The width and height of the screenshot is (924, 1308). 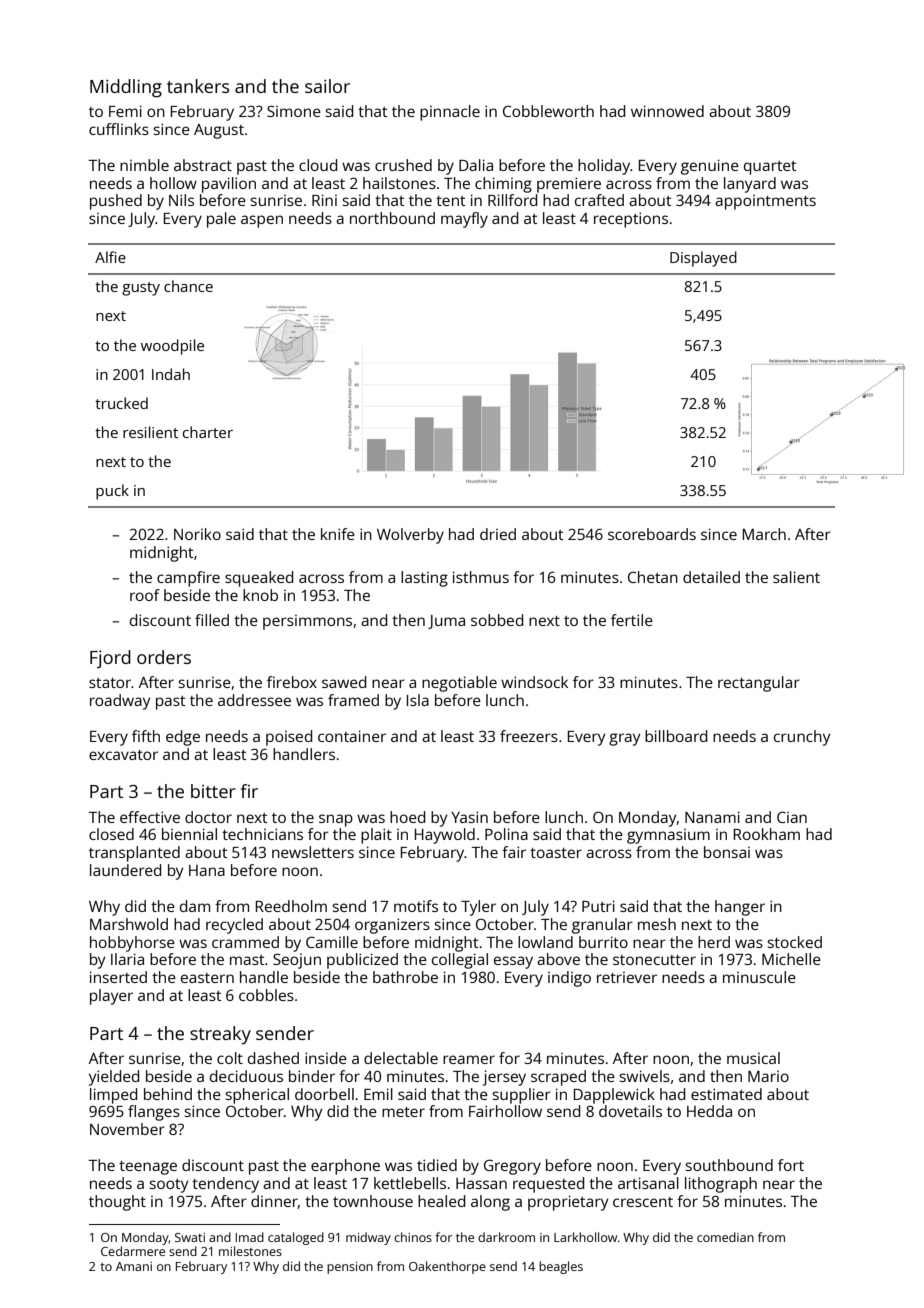 I want to click on Cedarmere, so click(x=133, y=1251).
